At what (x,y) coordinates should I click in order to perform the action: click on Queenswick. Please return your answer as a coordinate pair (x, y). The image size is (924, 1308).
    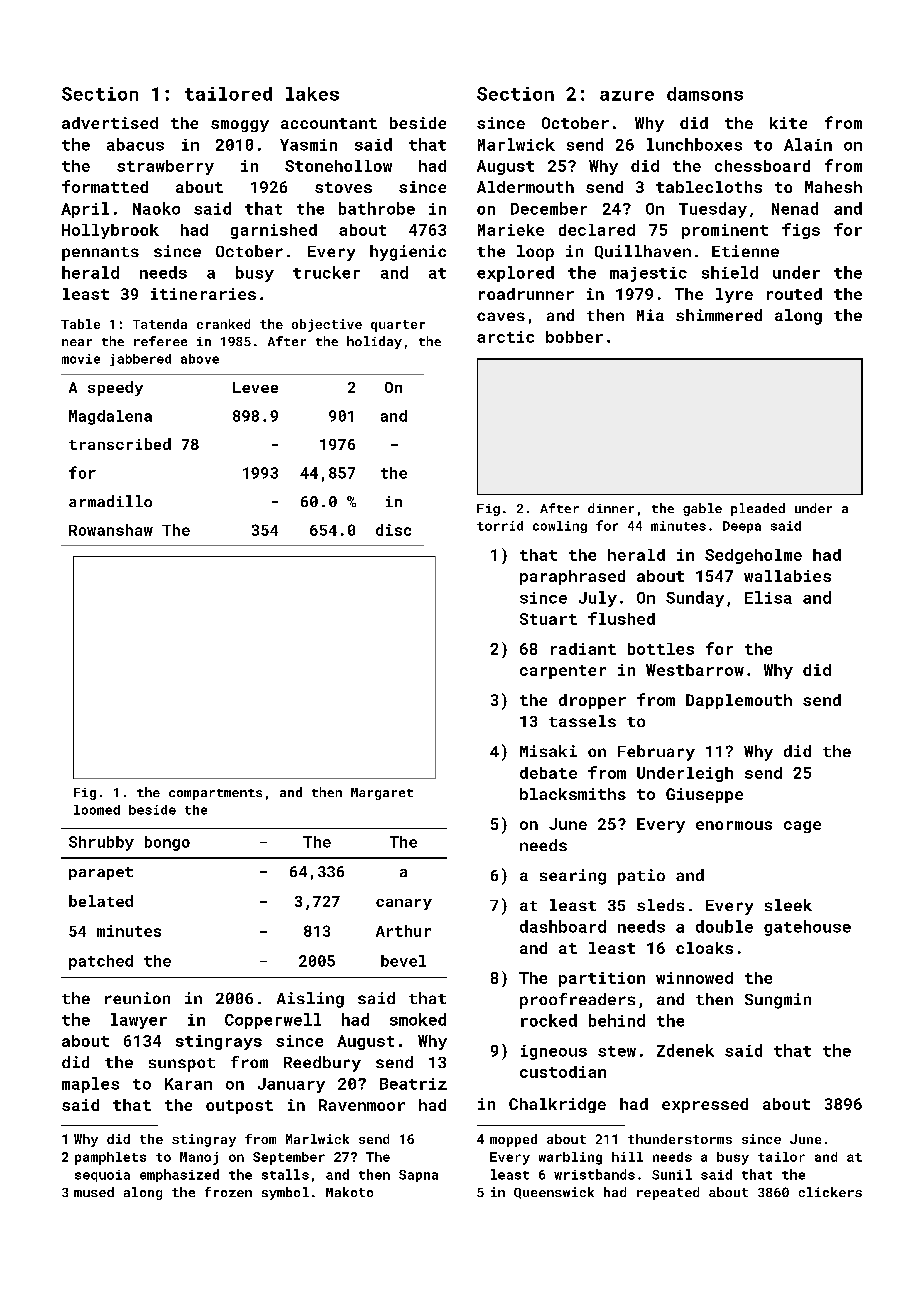
    Looking at the image, I should click on (554, 1193).
